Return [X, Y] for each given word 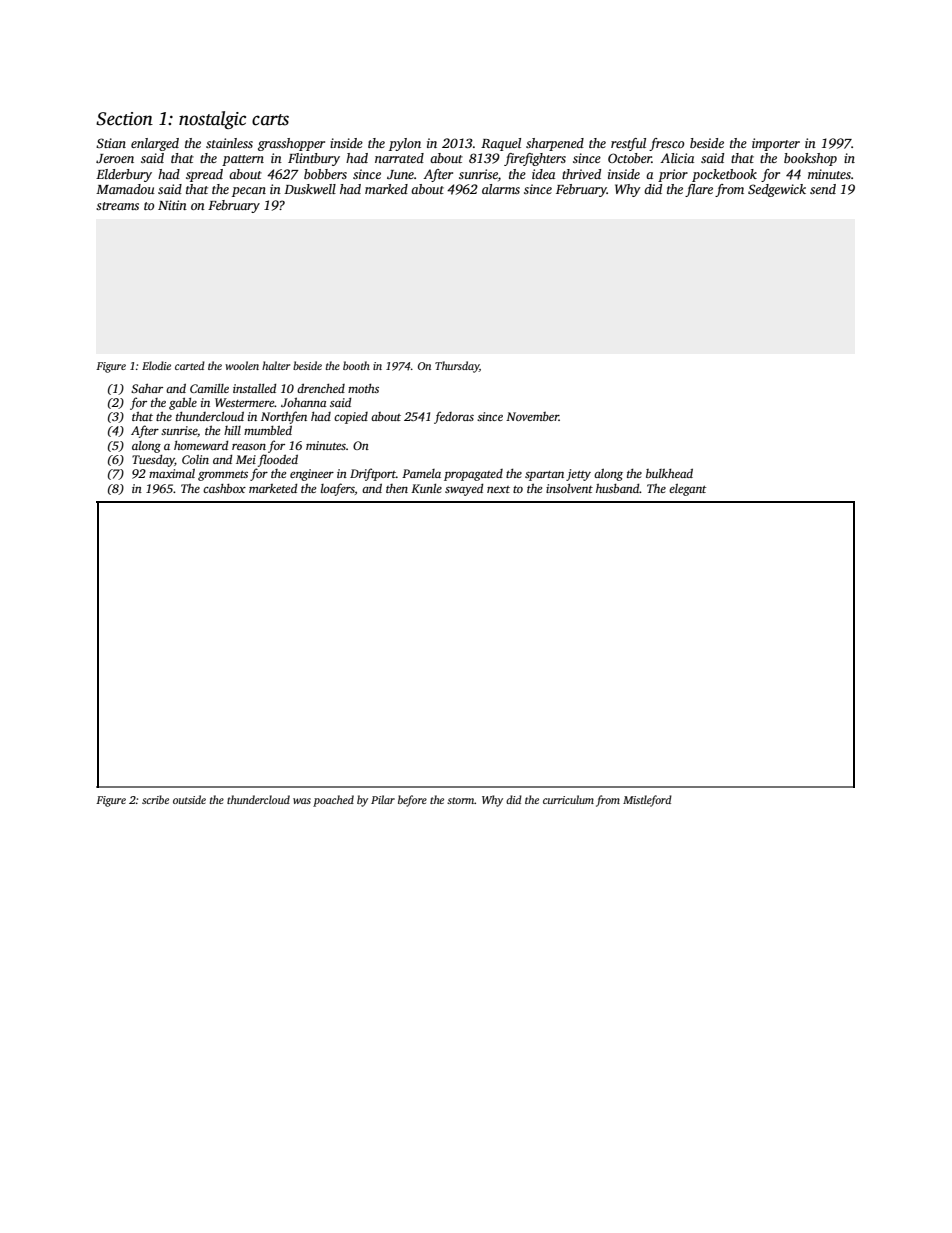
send [823, 189]
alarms [501, 189]
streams [117, 206]
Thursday [457, 367]
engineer [312, 475]
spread [204, 175]
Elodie [156, 365]
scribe [155, 799]
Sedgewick [777, 190]
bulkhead [669, 473]
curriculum [568, 799]
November [532, 416]
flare [699, 190]
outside [189, 799]
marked [386, 189]
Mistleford [647, 801]
